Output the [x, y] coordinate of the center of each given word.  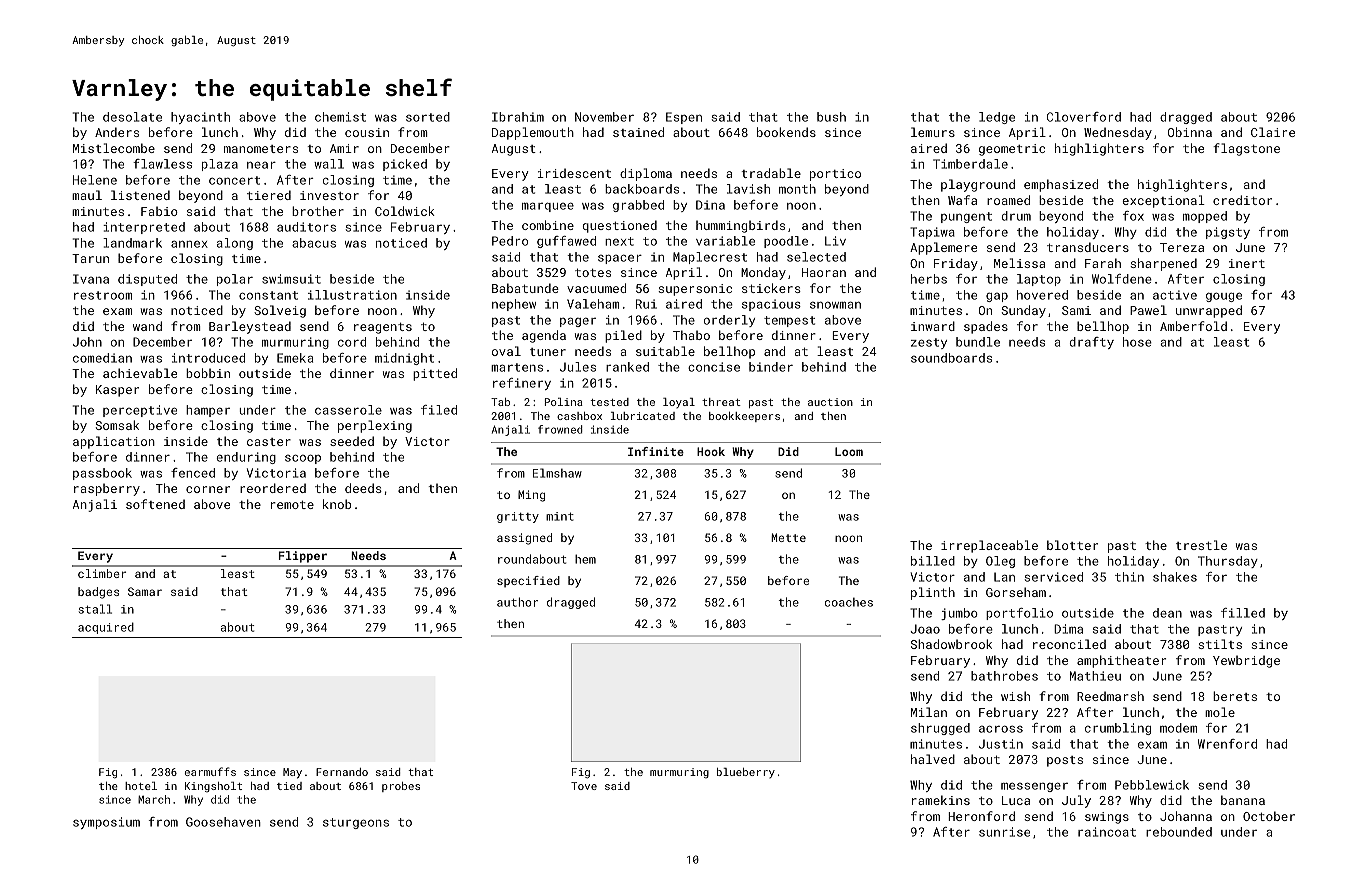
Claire [1273, 132]
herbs [929, 279]
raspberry [107, 489]
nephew [514, 305]
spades [986, 327]
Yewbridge [1246, 661]
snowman [835, 305]
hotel [141, 786]
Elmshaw [557, 473]
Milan [929, 712]
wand [147, 326]
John [87, 342]
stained [638, 132]
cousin [367, 132]
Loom [849, 451]
